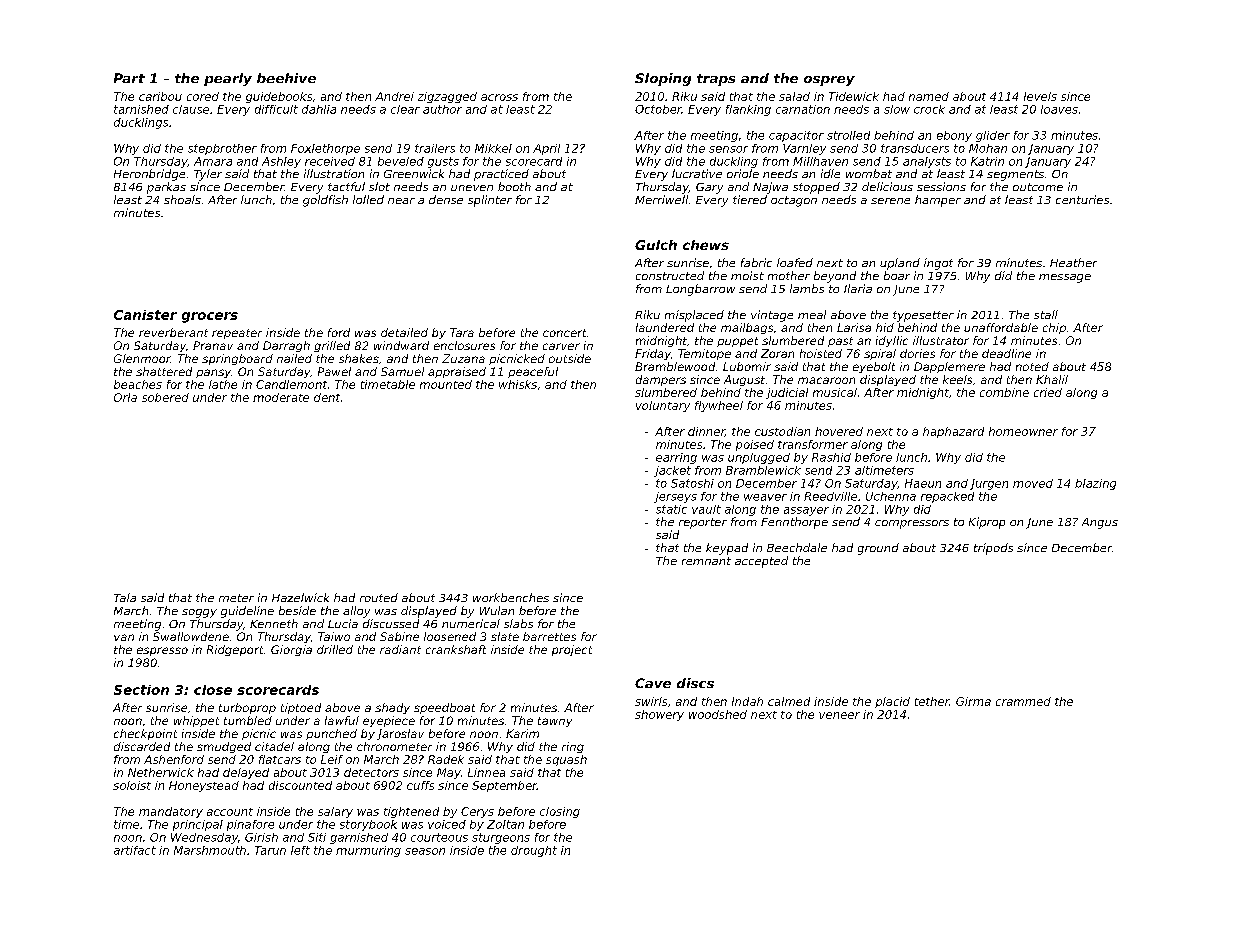  I want to click on dent, so click(327, 397).
